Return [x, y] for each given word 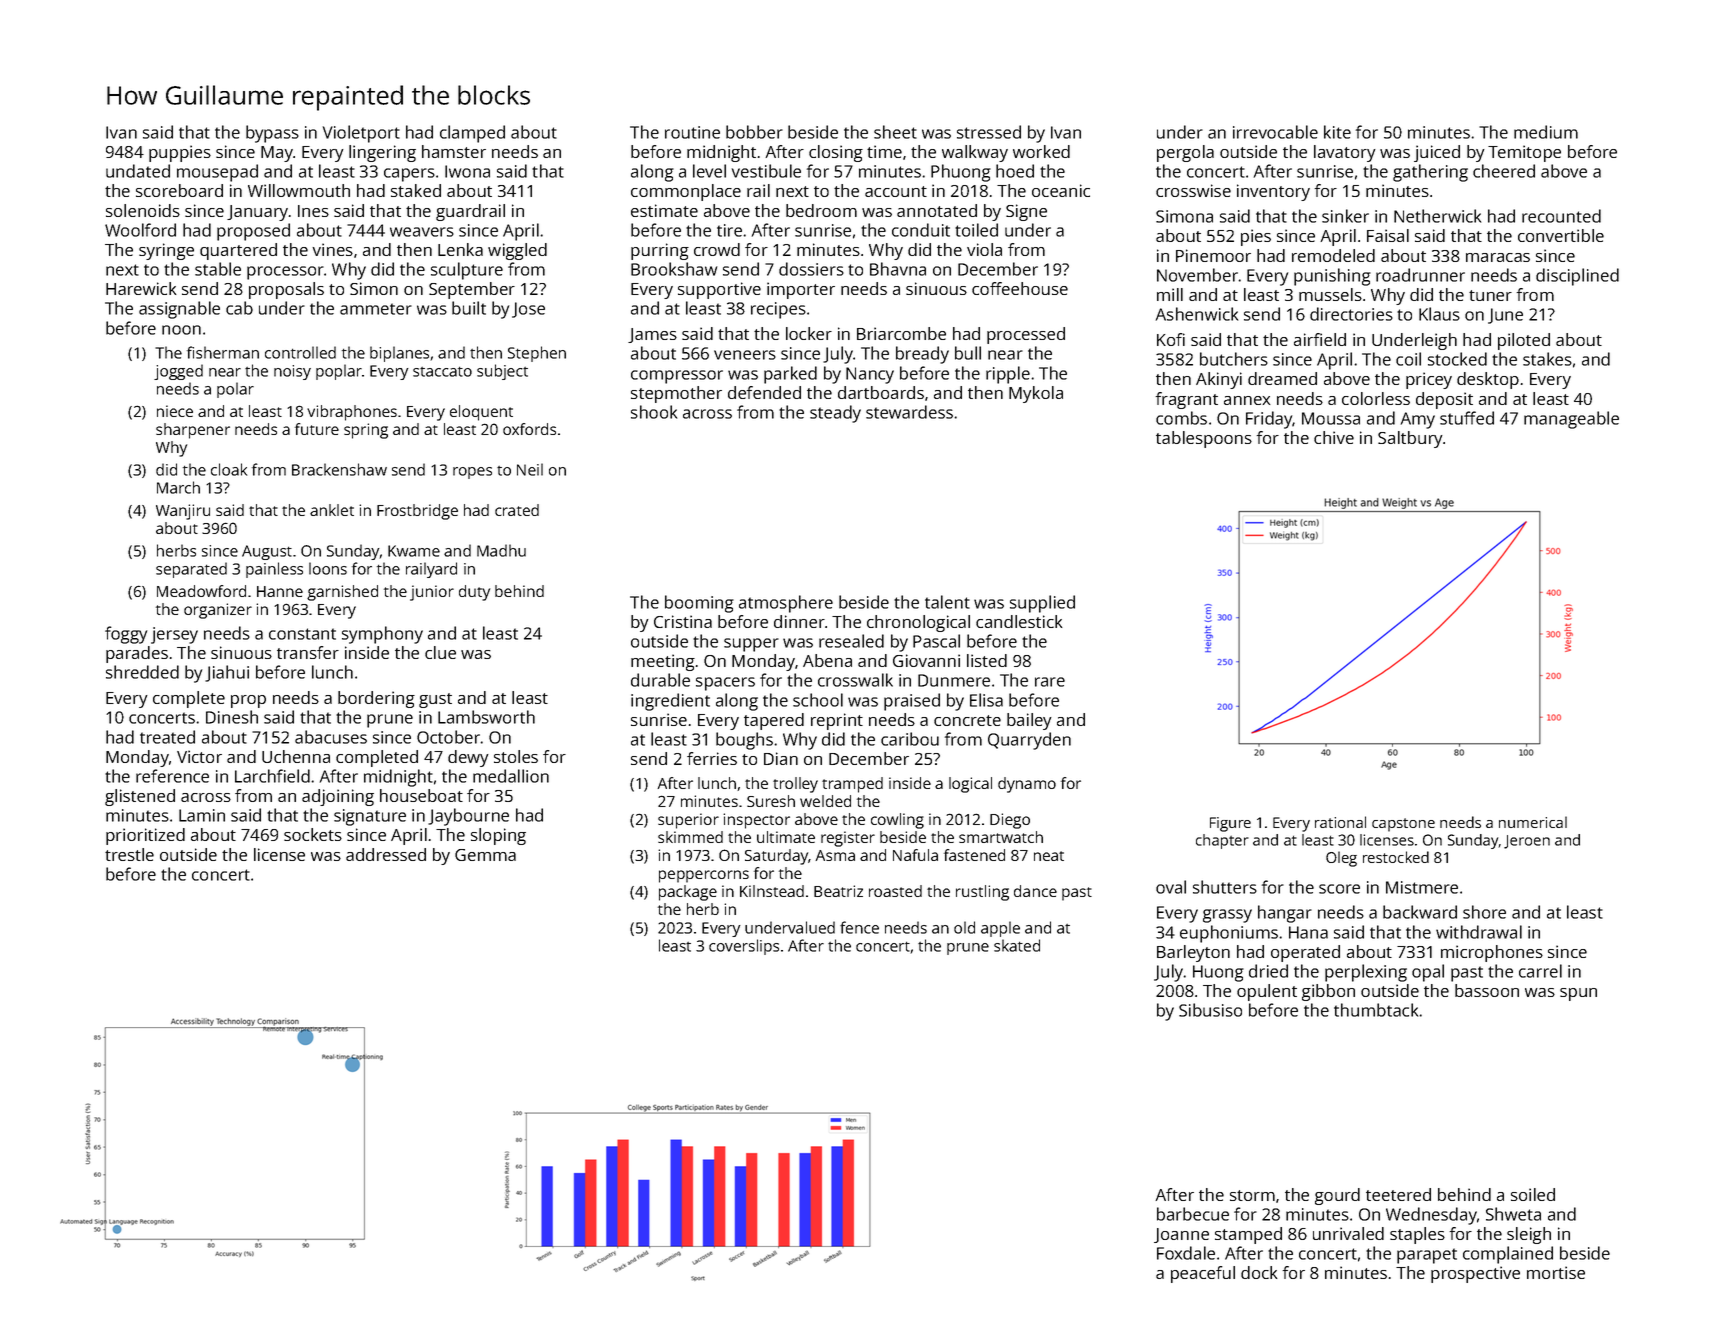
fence [859, 927]
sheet [895, 132]
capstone [1403, 825]
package [688, 893]
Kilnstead [772, 891]
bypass [272, 134]
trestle [129, 854]
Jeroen [1527, 842]
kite [1337, 132]
